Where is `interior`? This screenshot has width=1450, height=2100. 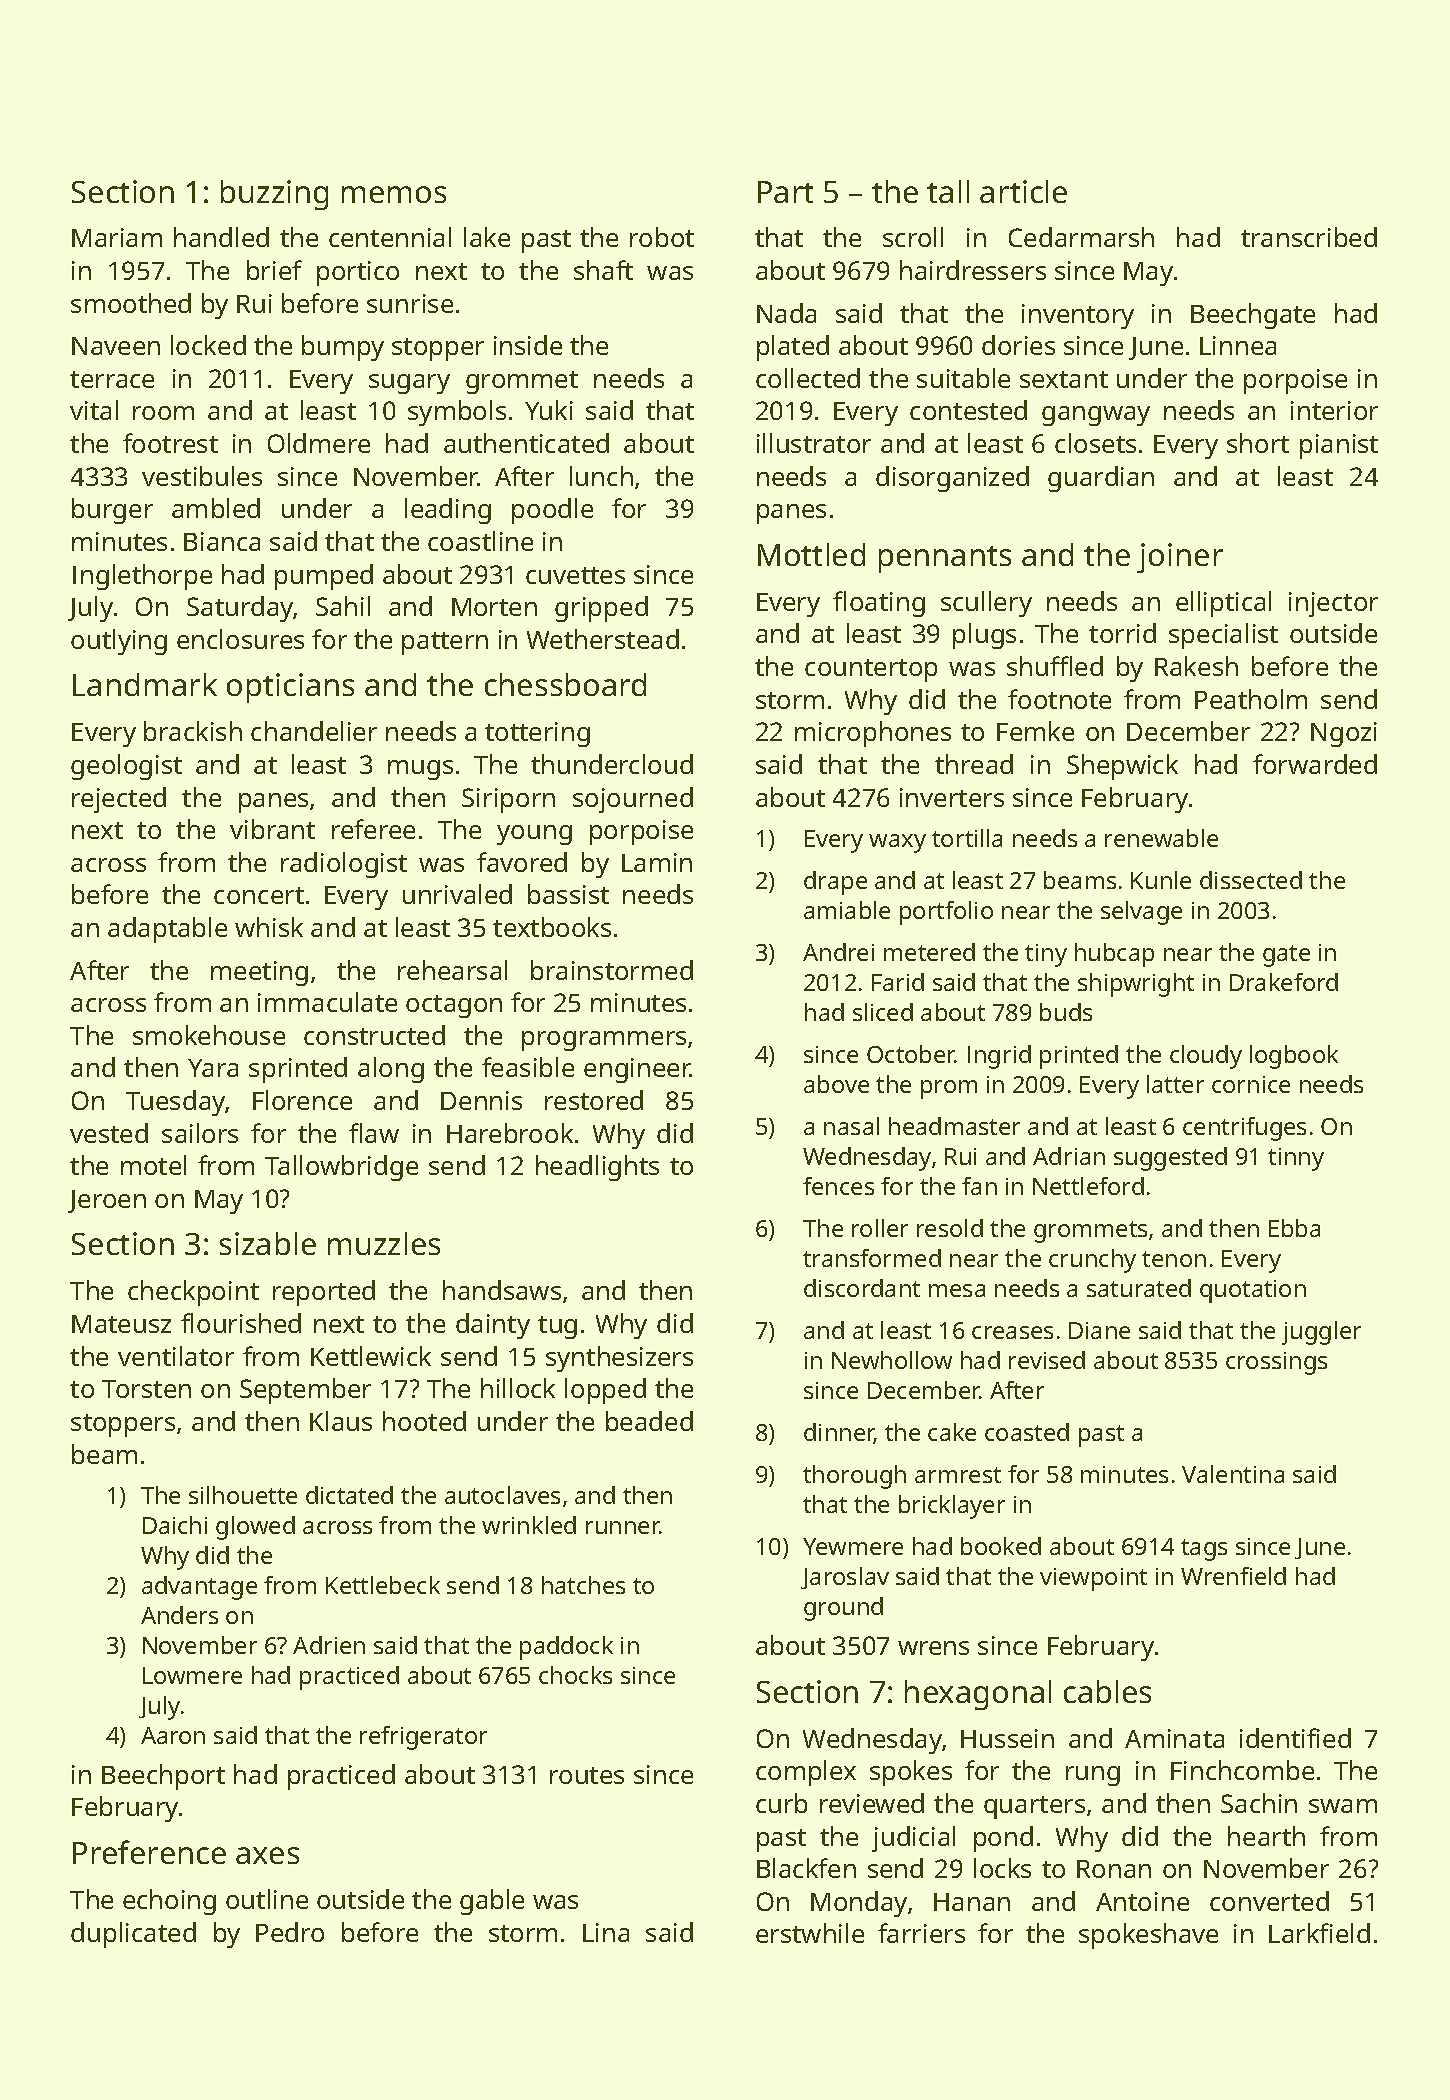
interior is located at coordinates (1334, 410).
